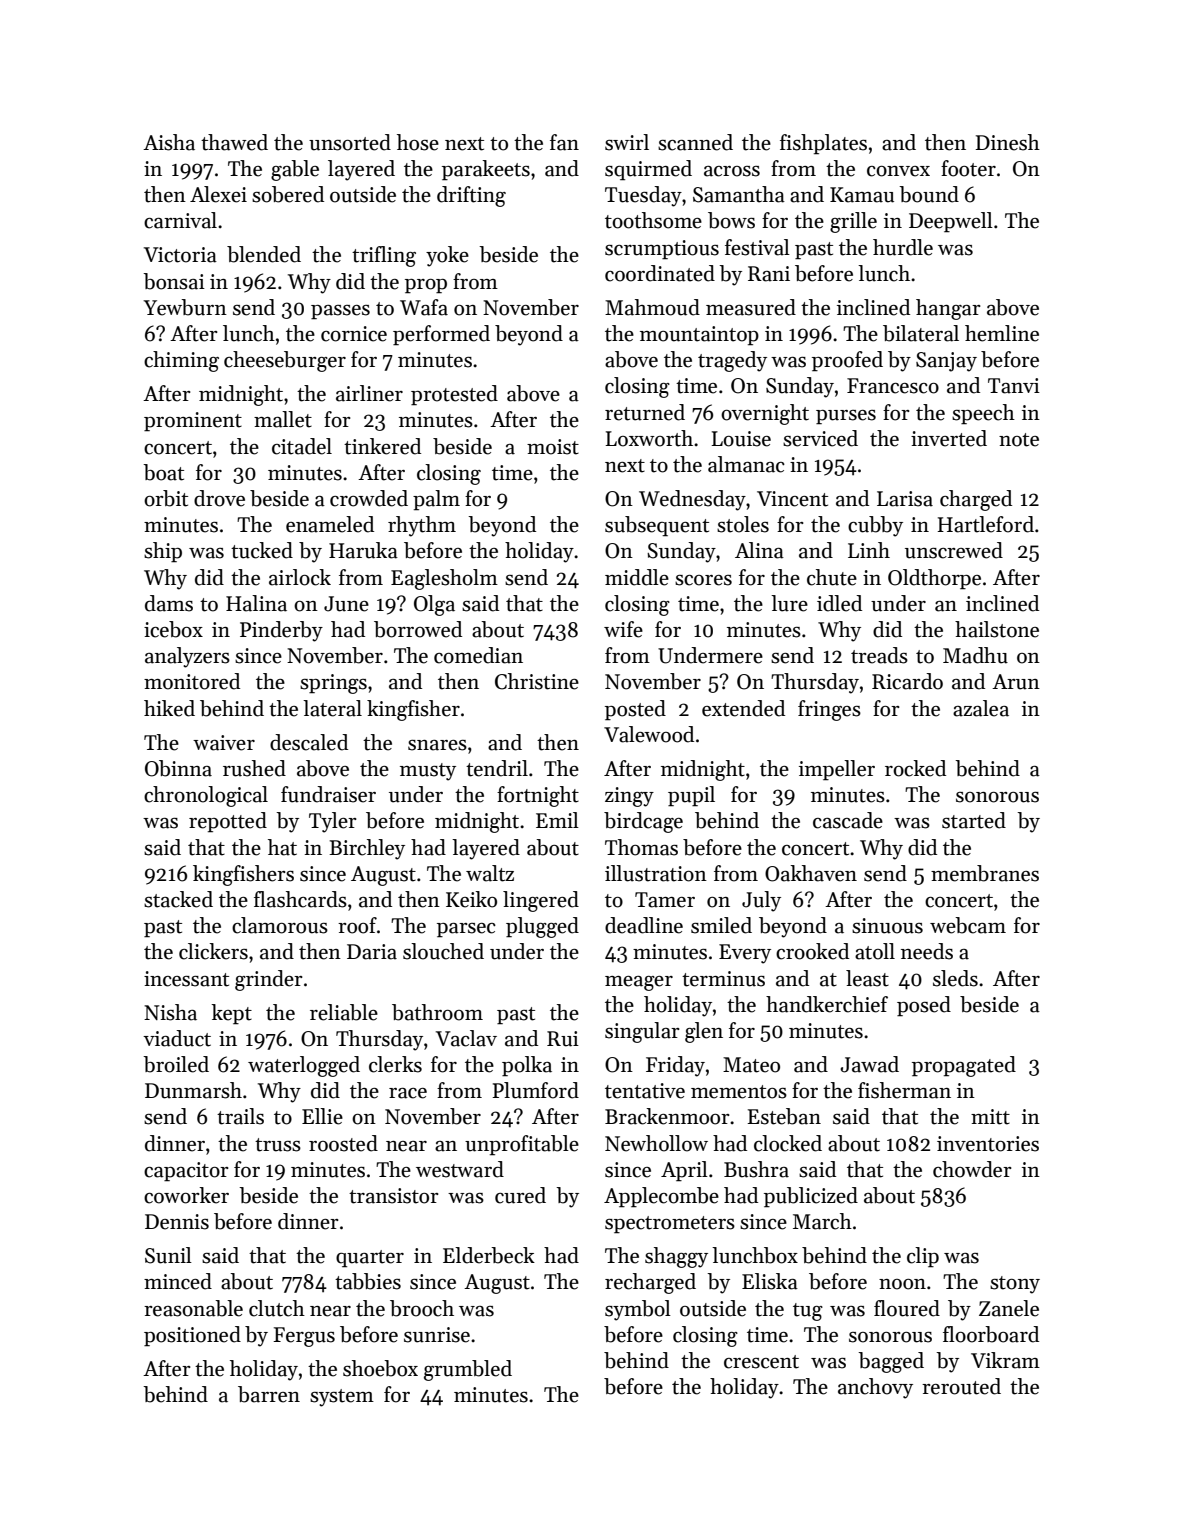 This screenshot has height=1532, width=1184. Describe the element at coordinates (454, 395) in the screenshot. I see `protested` at that location.
